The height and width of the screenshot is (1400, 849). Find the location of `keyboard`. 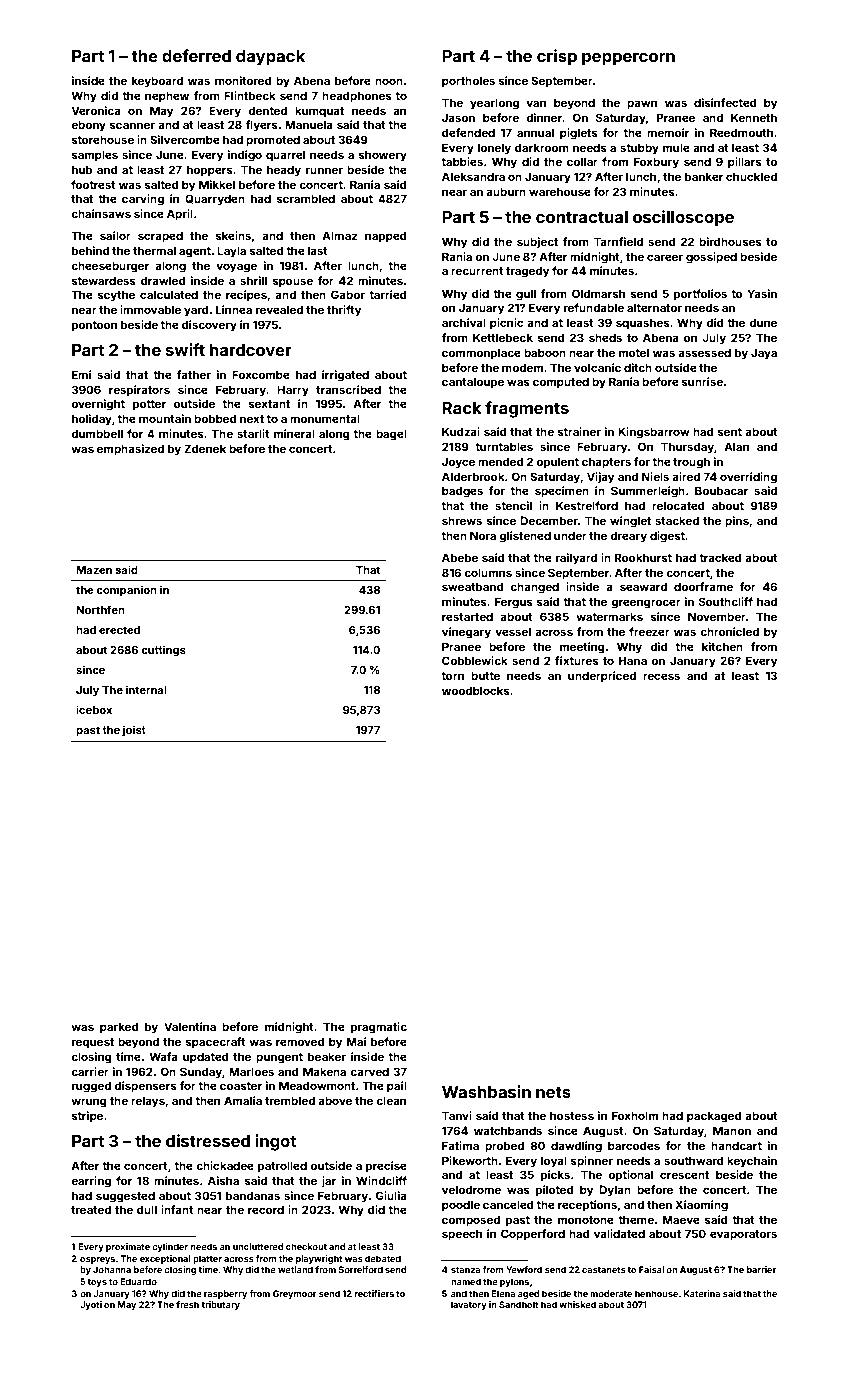

keyboard is located at coordinates (157, 82).
